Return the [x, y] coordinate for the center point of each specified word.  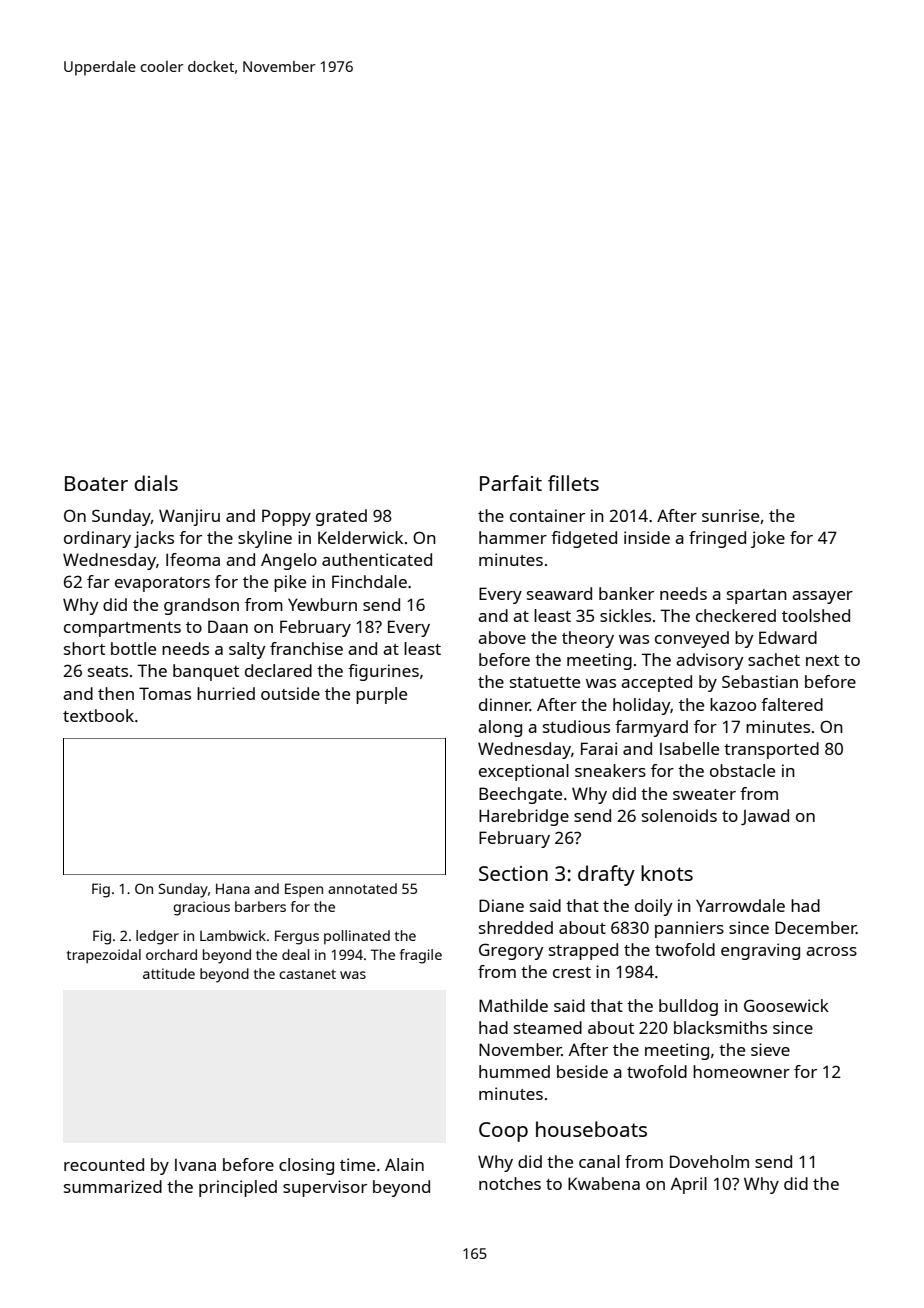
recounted [104, 1164]
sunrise [730, 515]
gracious [201, 908]
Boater [96, 483]
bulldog [688, 1007]
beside [582, 1071]
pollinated [357, 937]
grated [341, 517]
